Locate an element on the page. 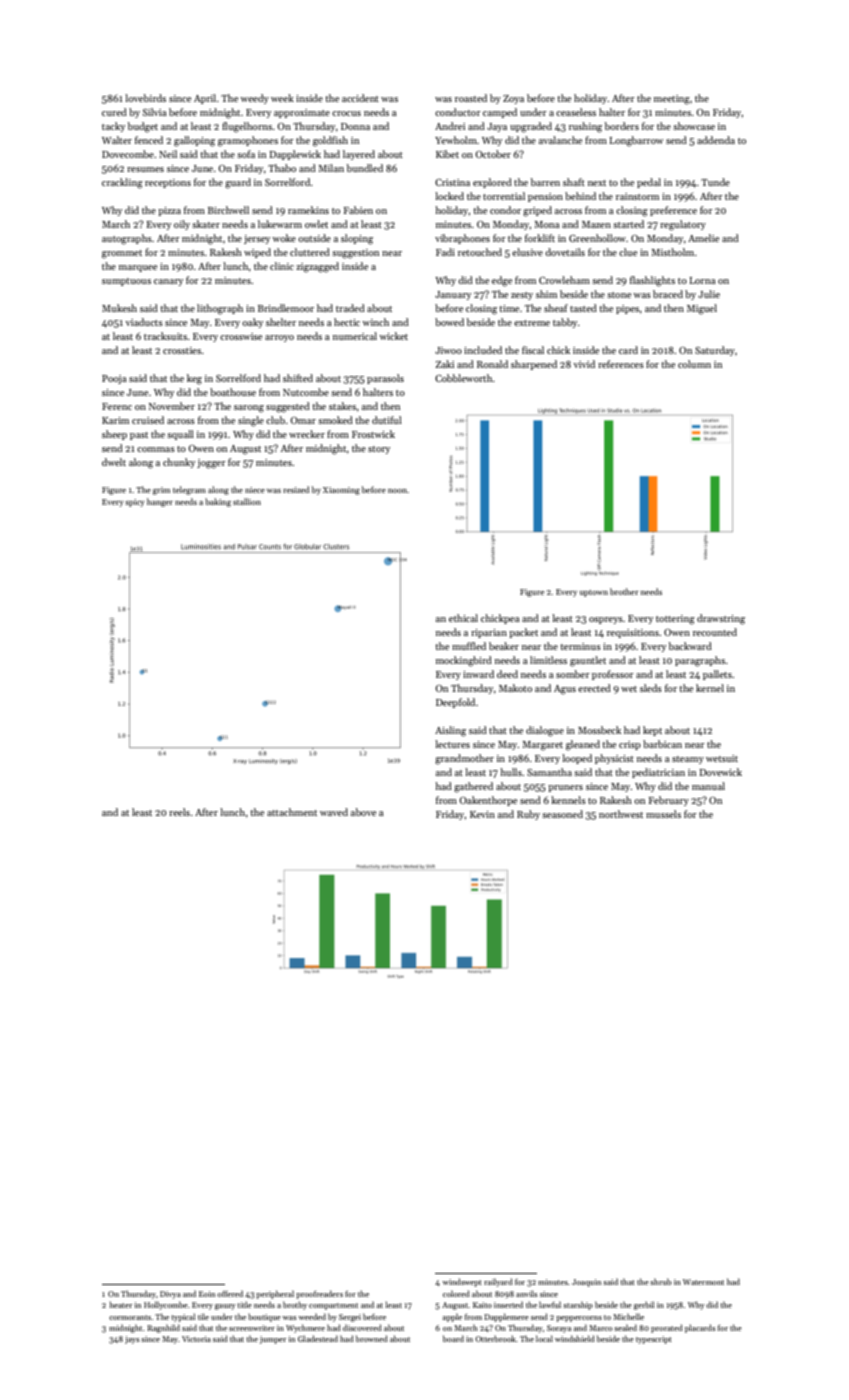 The height and width of the image is (1400, 849). lovebirds is located at coordinates (145, 98).
